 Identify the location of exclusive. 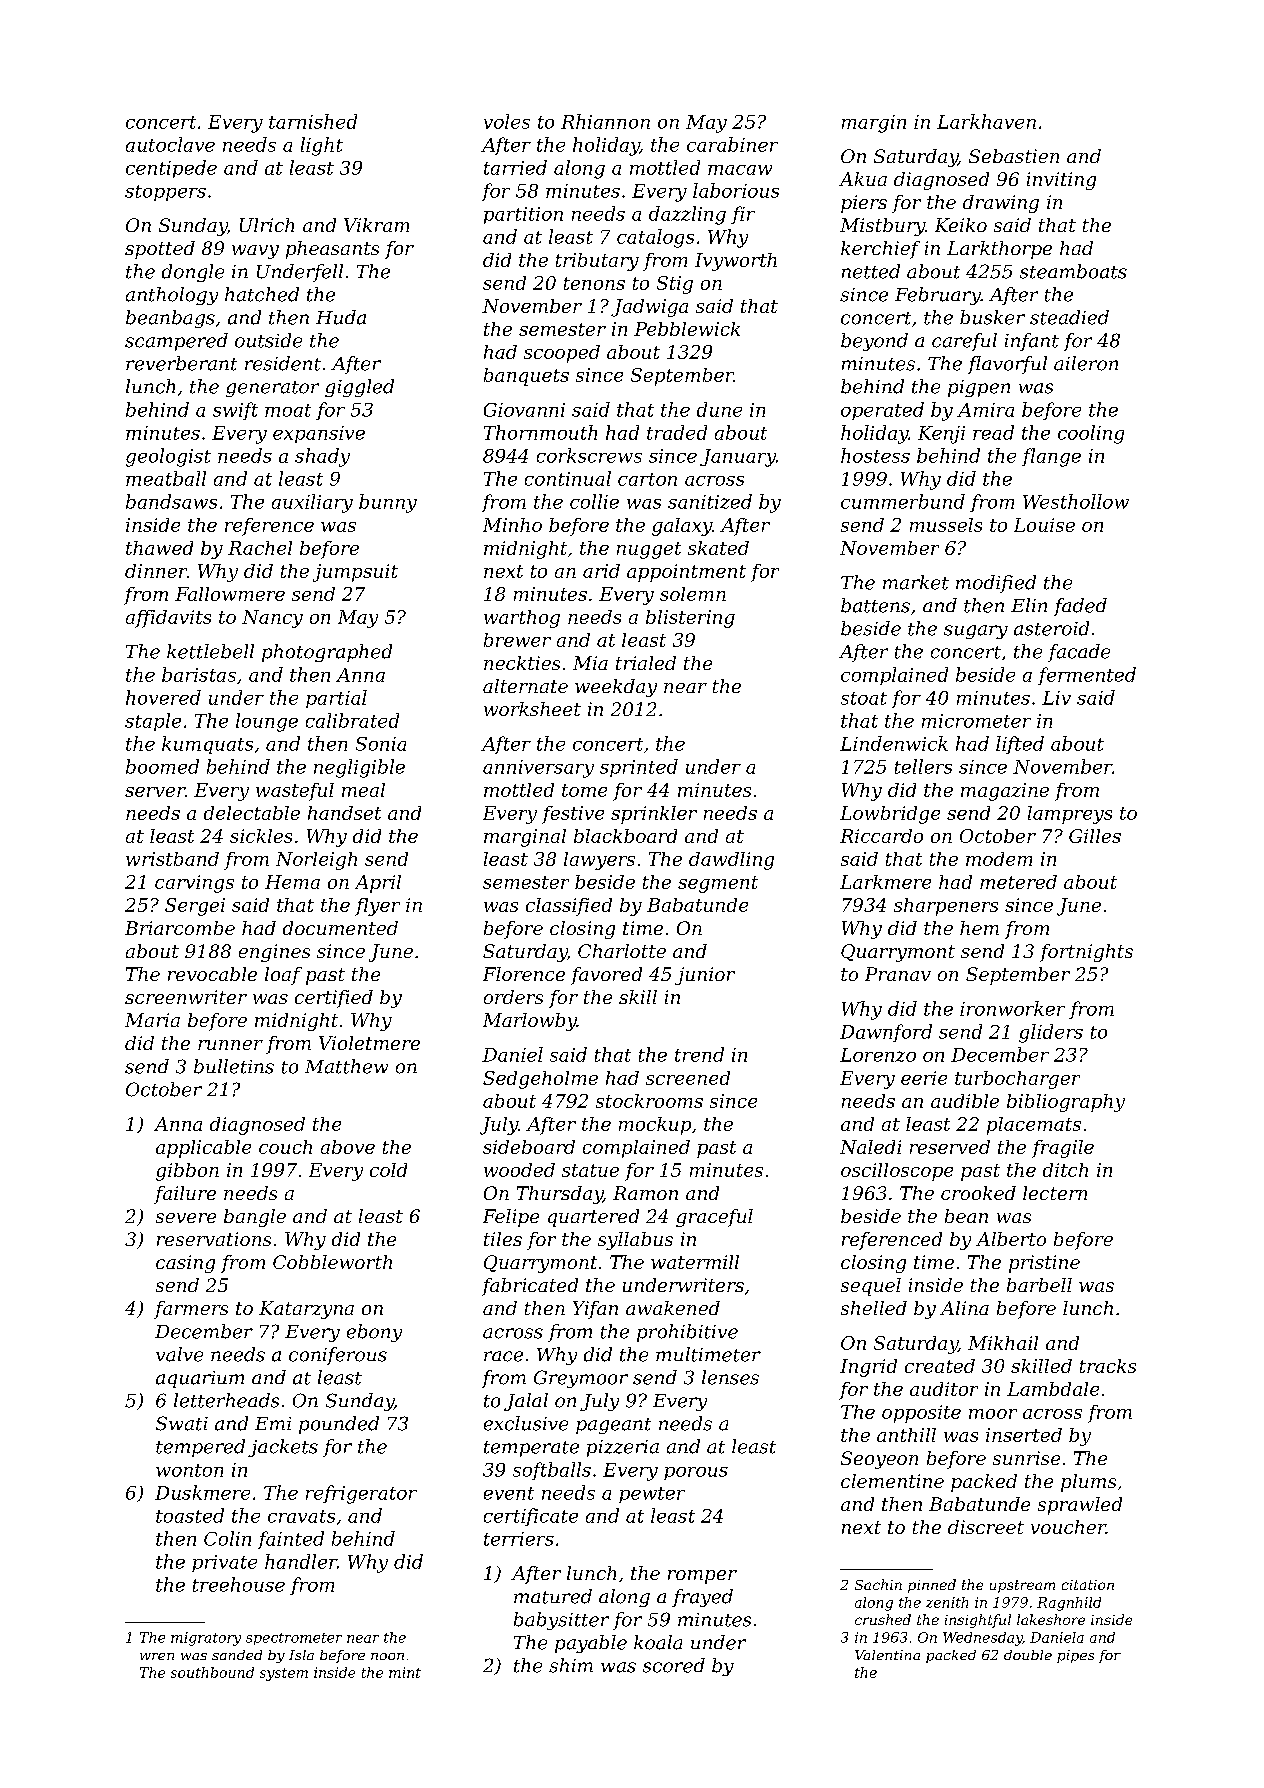
(526, 1423).
